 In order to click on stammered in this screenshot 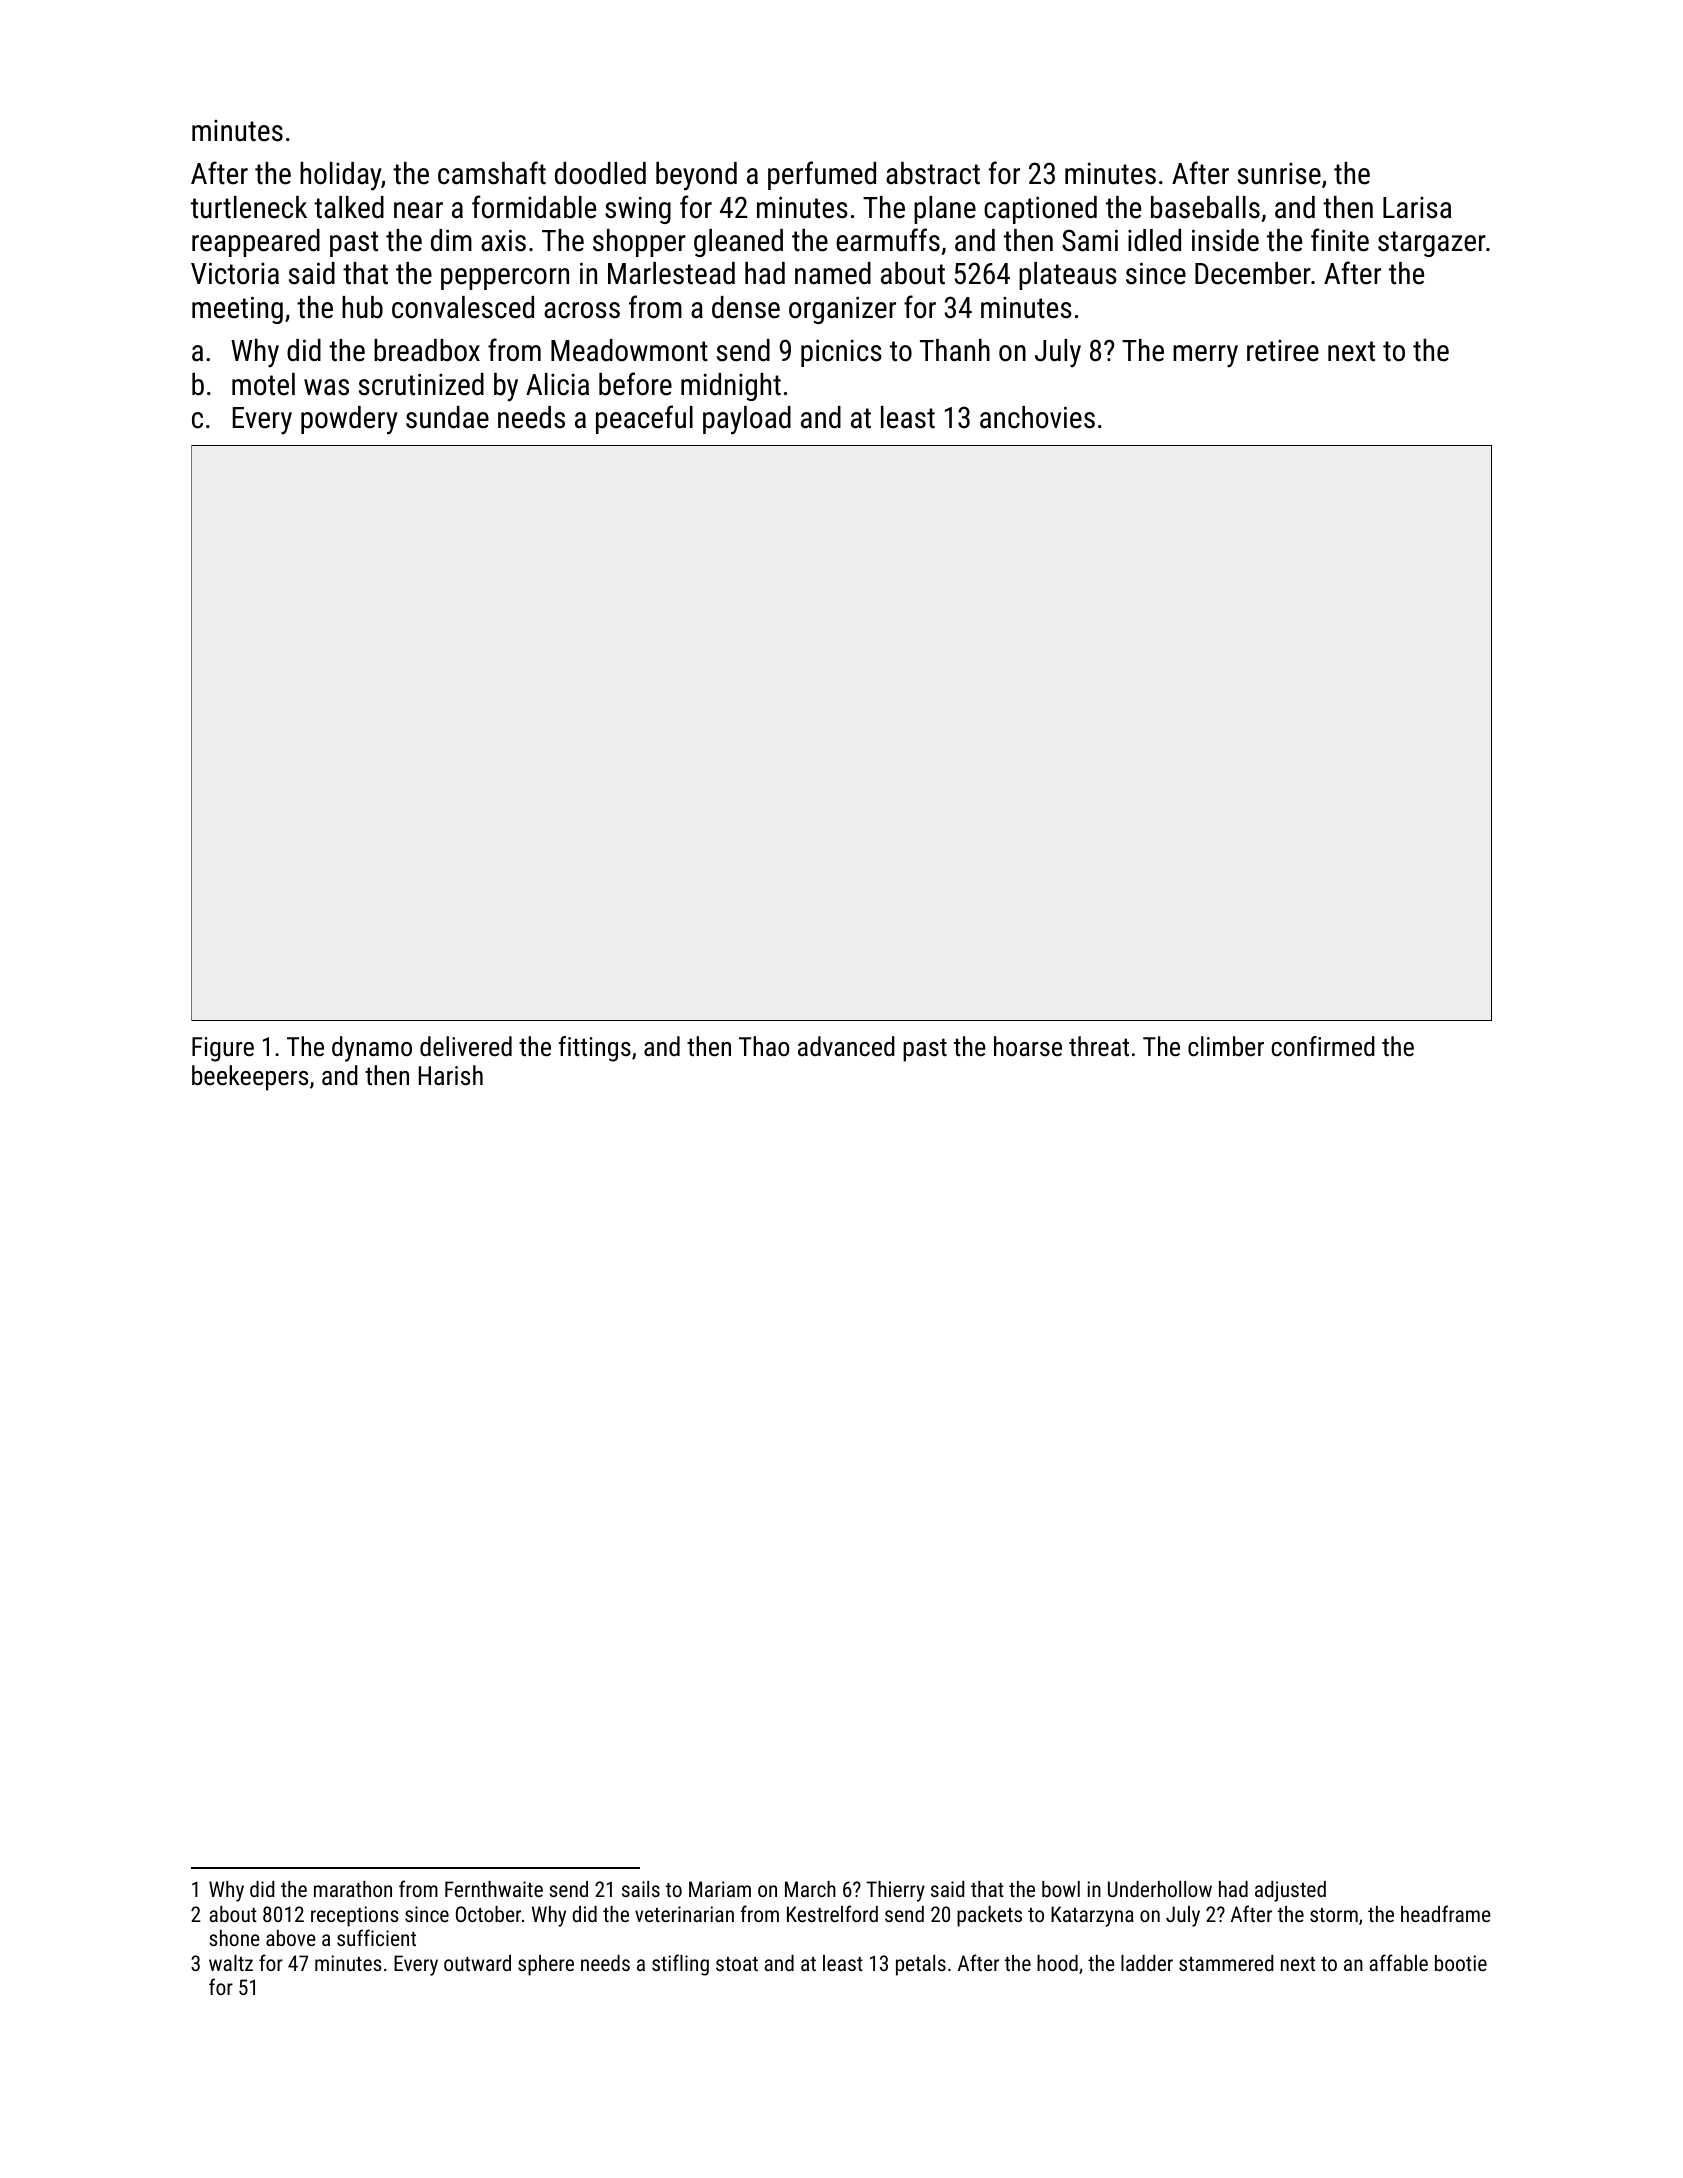, I will do `click(1226, 1963)`.
